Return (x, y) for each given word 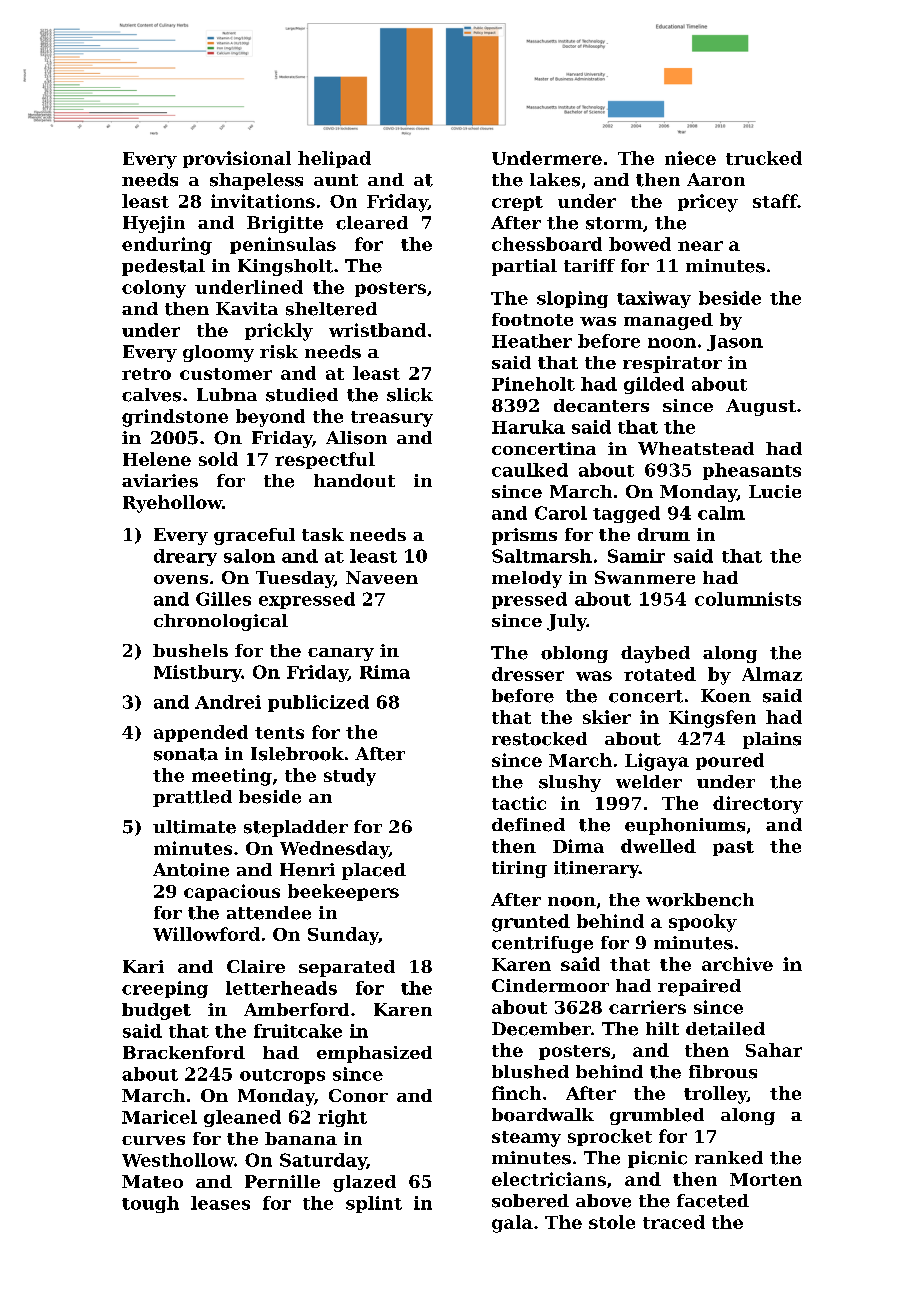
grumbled (657, 1116)
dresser (528, 674)
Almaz (772, 674)
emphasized (374, 1054)
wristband (377, 330)
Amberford (296, 1009)
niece (690, 158)
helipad (334, 159)
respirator (672, 364)
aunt (336, 180)
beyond (270, 418)
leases (220, 1203)
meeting (232, 777)
